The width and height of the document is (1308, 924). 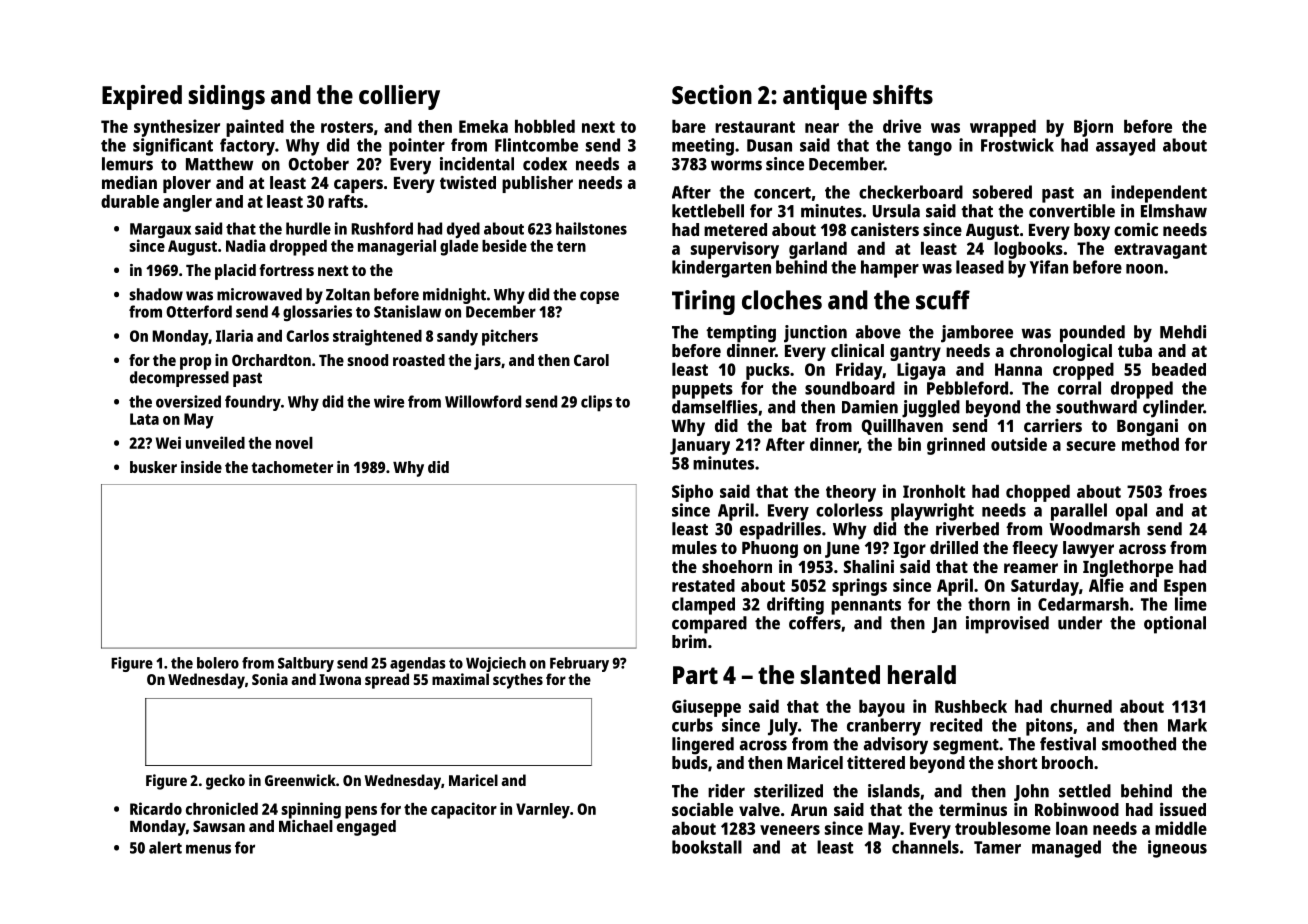 What do you see at coordinates (712, 94) in the document?
I see `Section` at bounding box center [712, 94].
